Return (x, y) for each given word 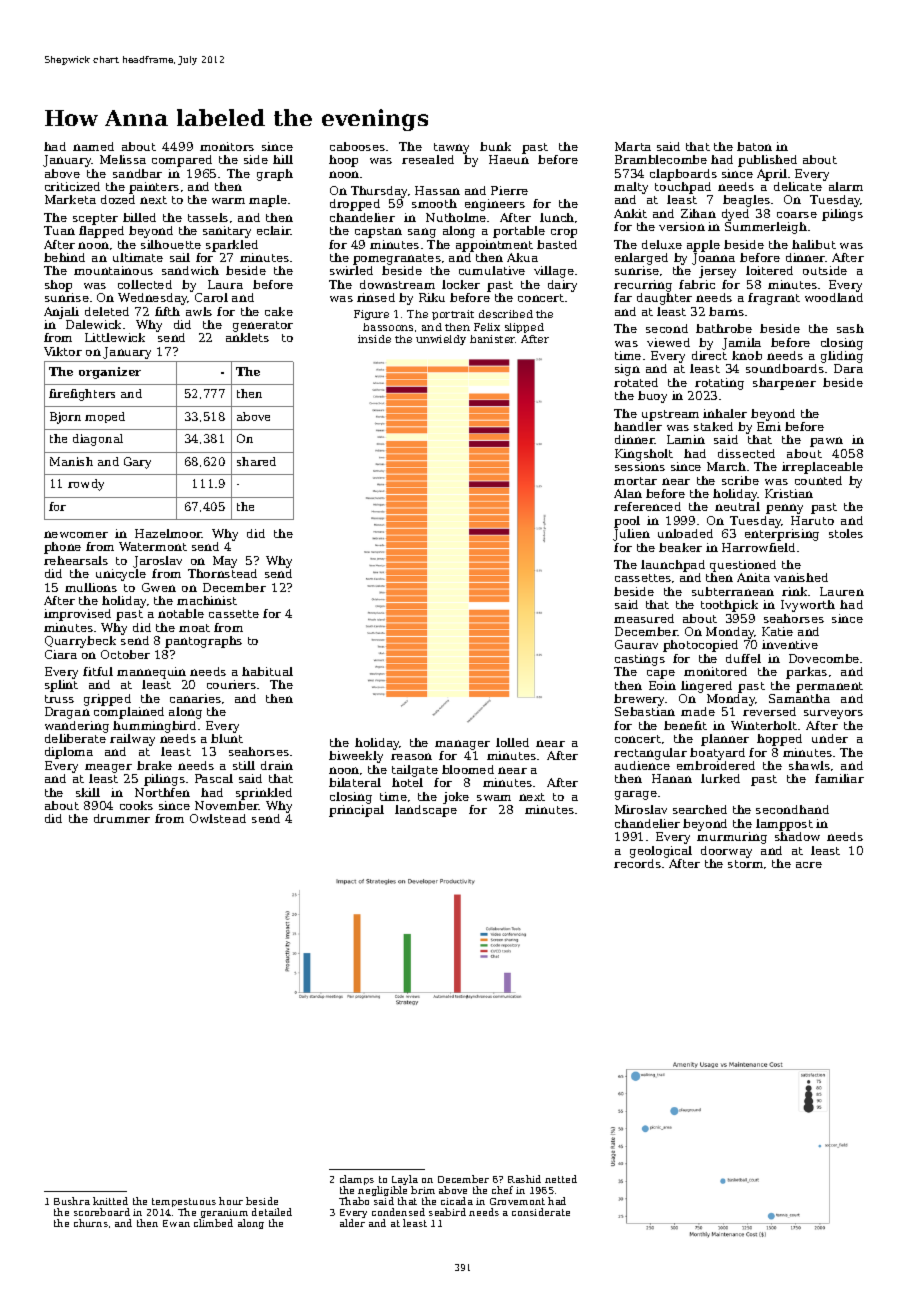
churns (91, 1223)
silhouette (171, 244)
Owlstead (218, 818)
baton (754, 146)
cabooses (357, 146)
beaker (680, 547)
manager (462, 745)
